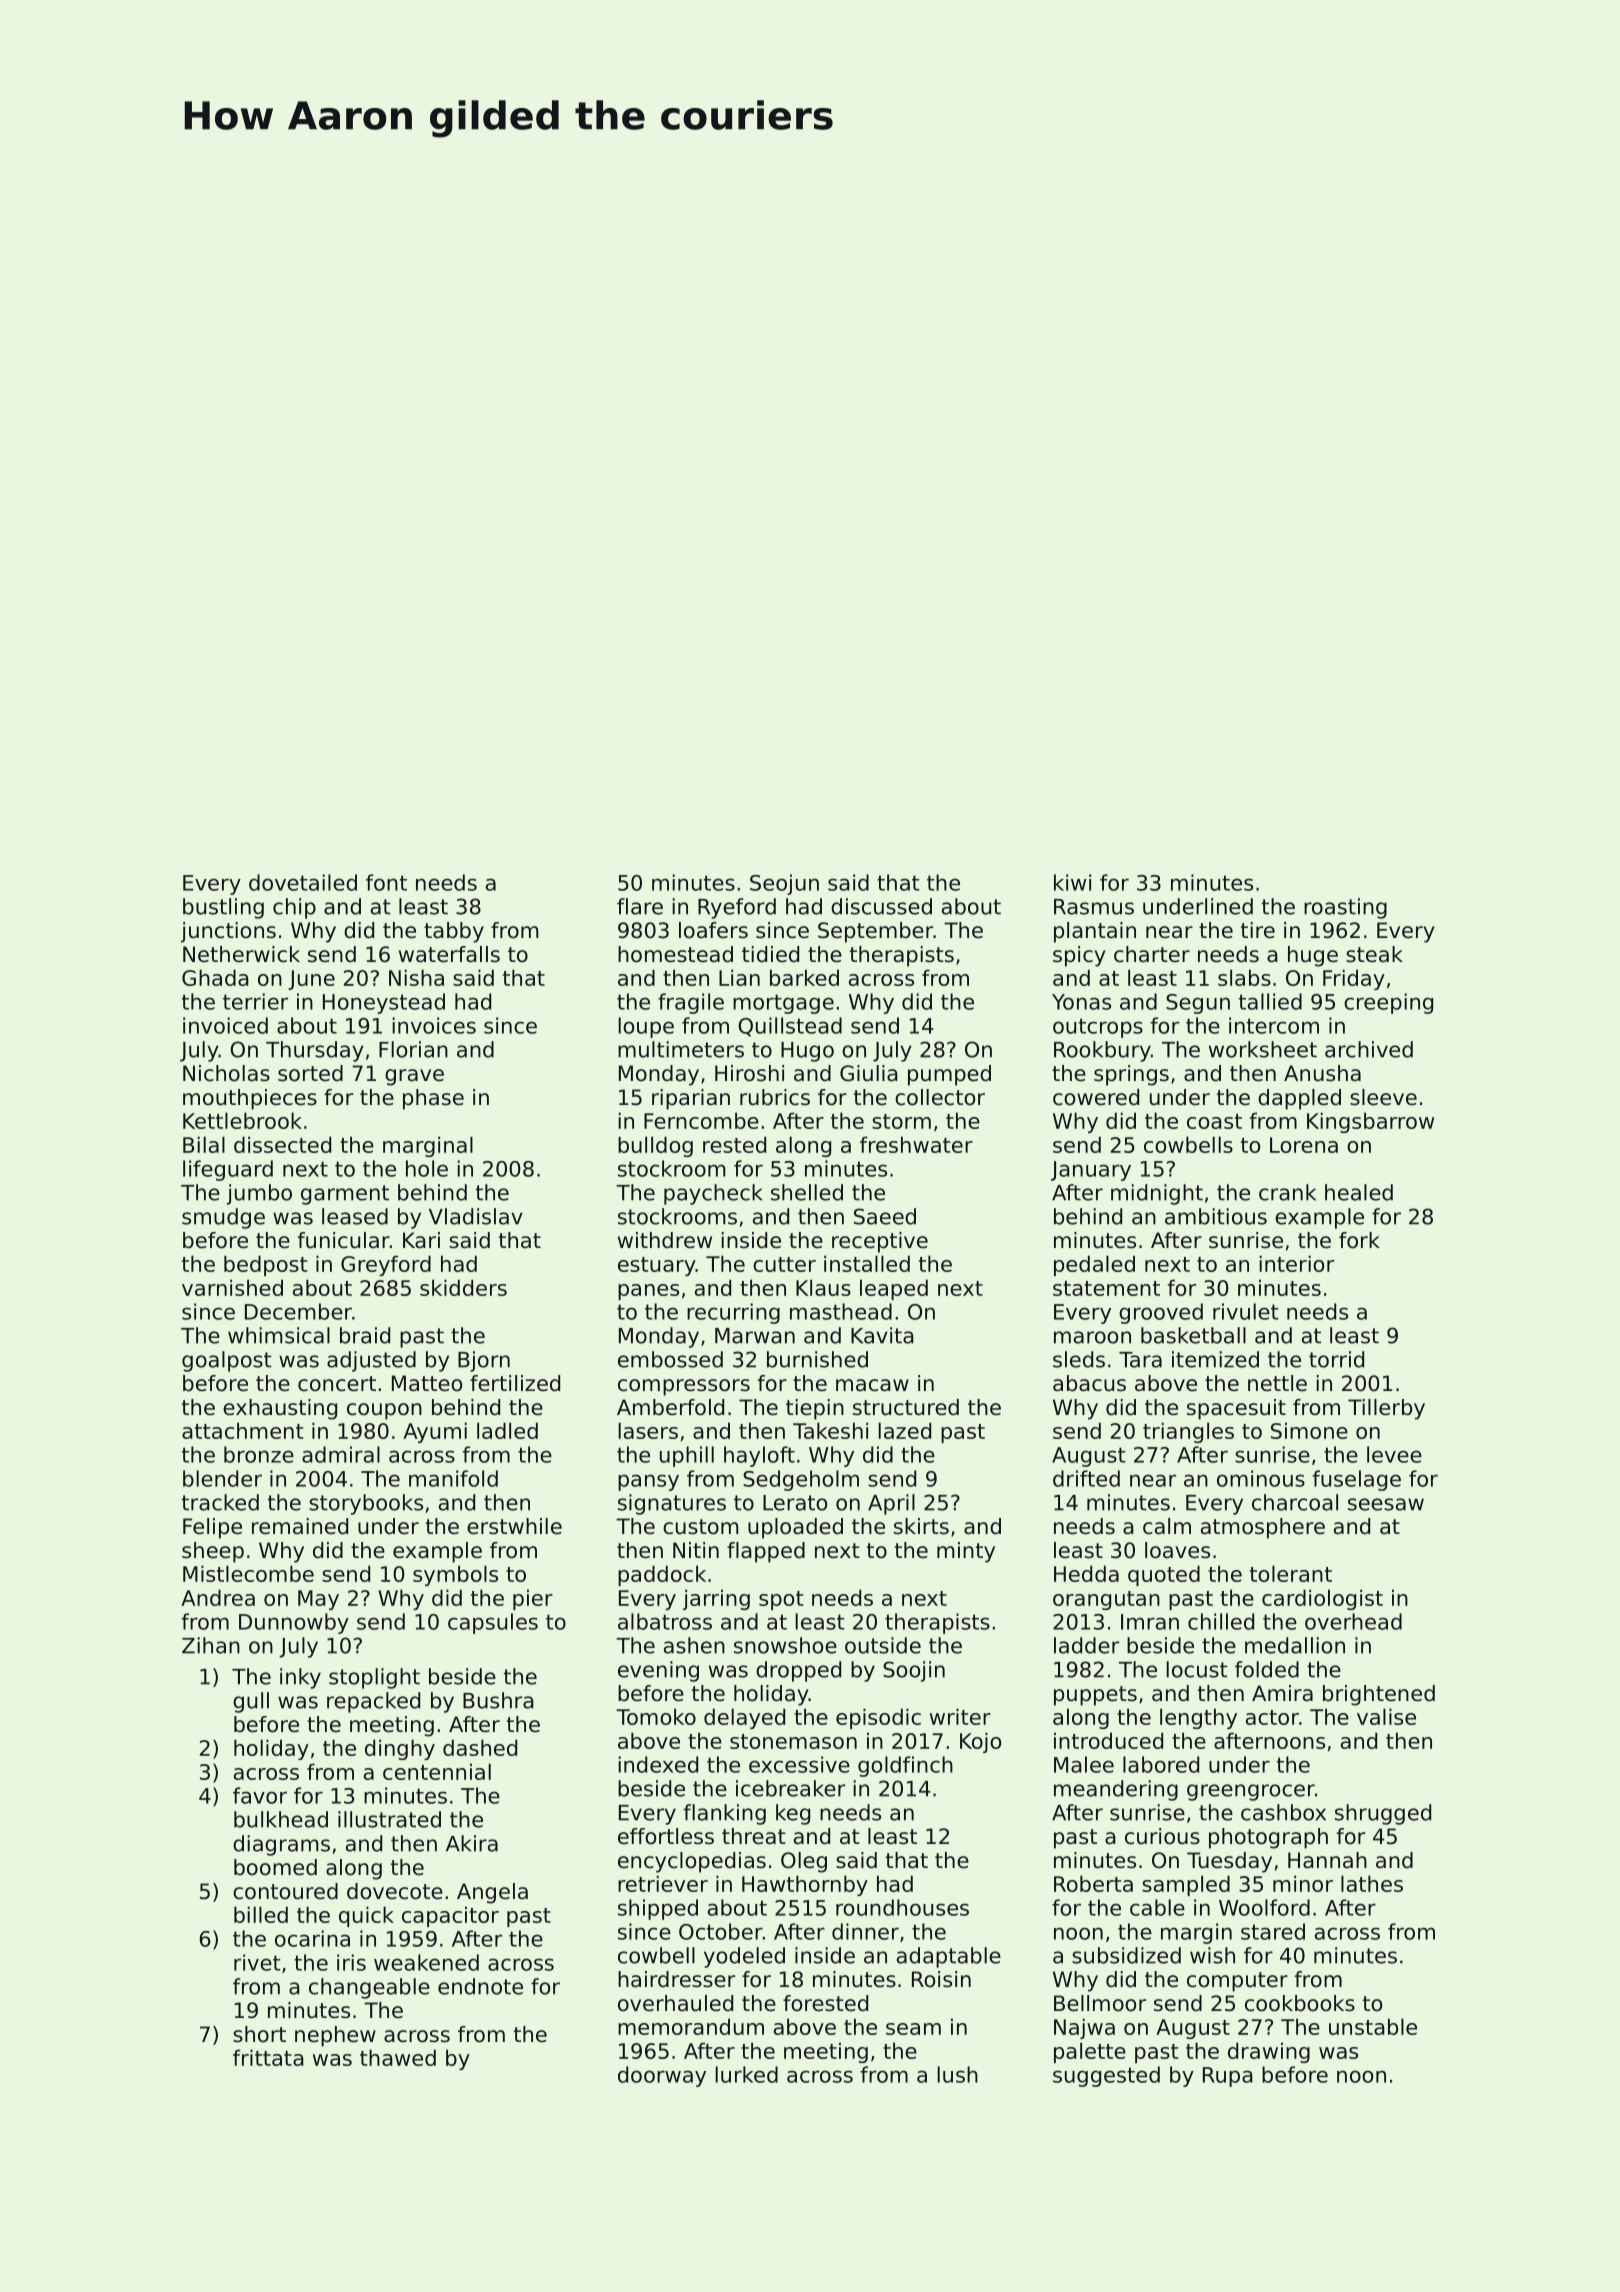 This screenshot has height=2292, width=1620. I want to click on crank, so click(1287, 1192).
